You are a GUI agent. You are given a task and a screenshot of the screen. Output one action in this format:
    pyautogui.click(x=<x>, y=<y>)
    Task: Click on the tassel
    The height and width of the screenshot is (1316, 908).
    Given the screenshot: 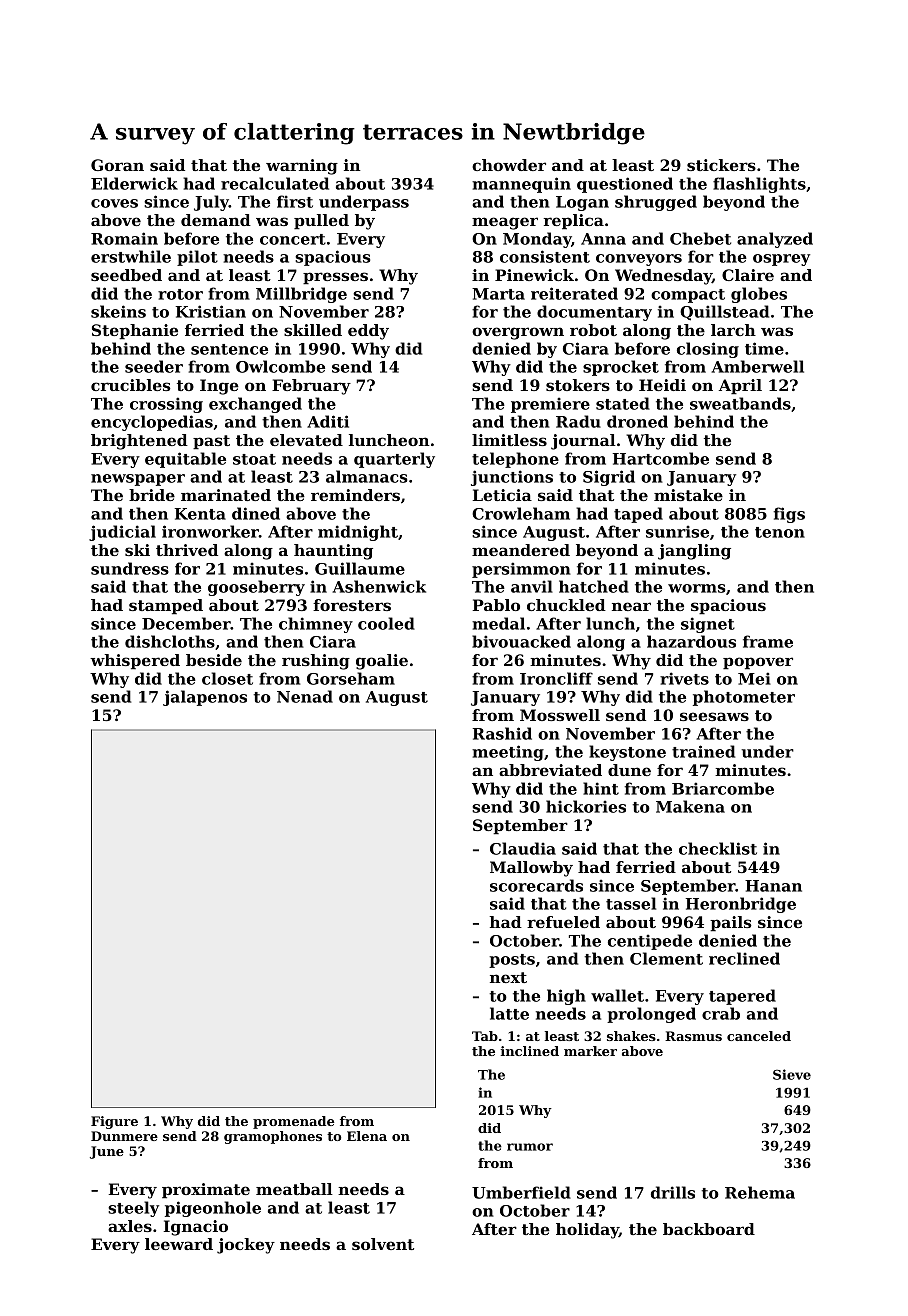 What is the action you would take?
    pyautogui.click(x=631, y=903)
